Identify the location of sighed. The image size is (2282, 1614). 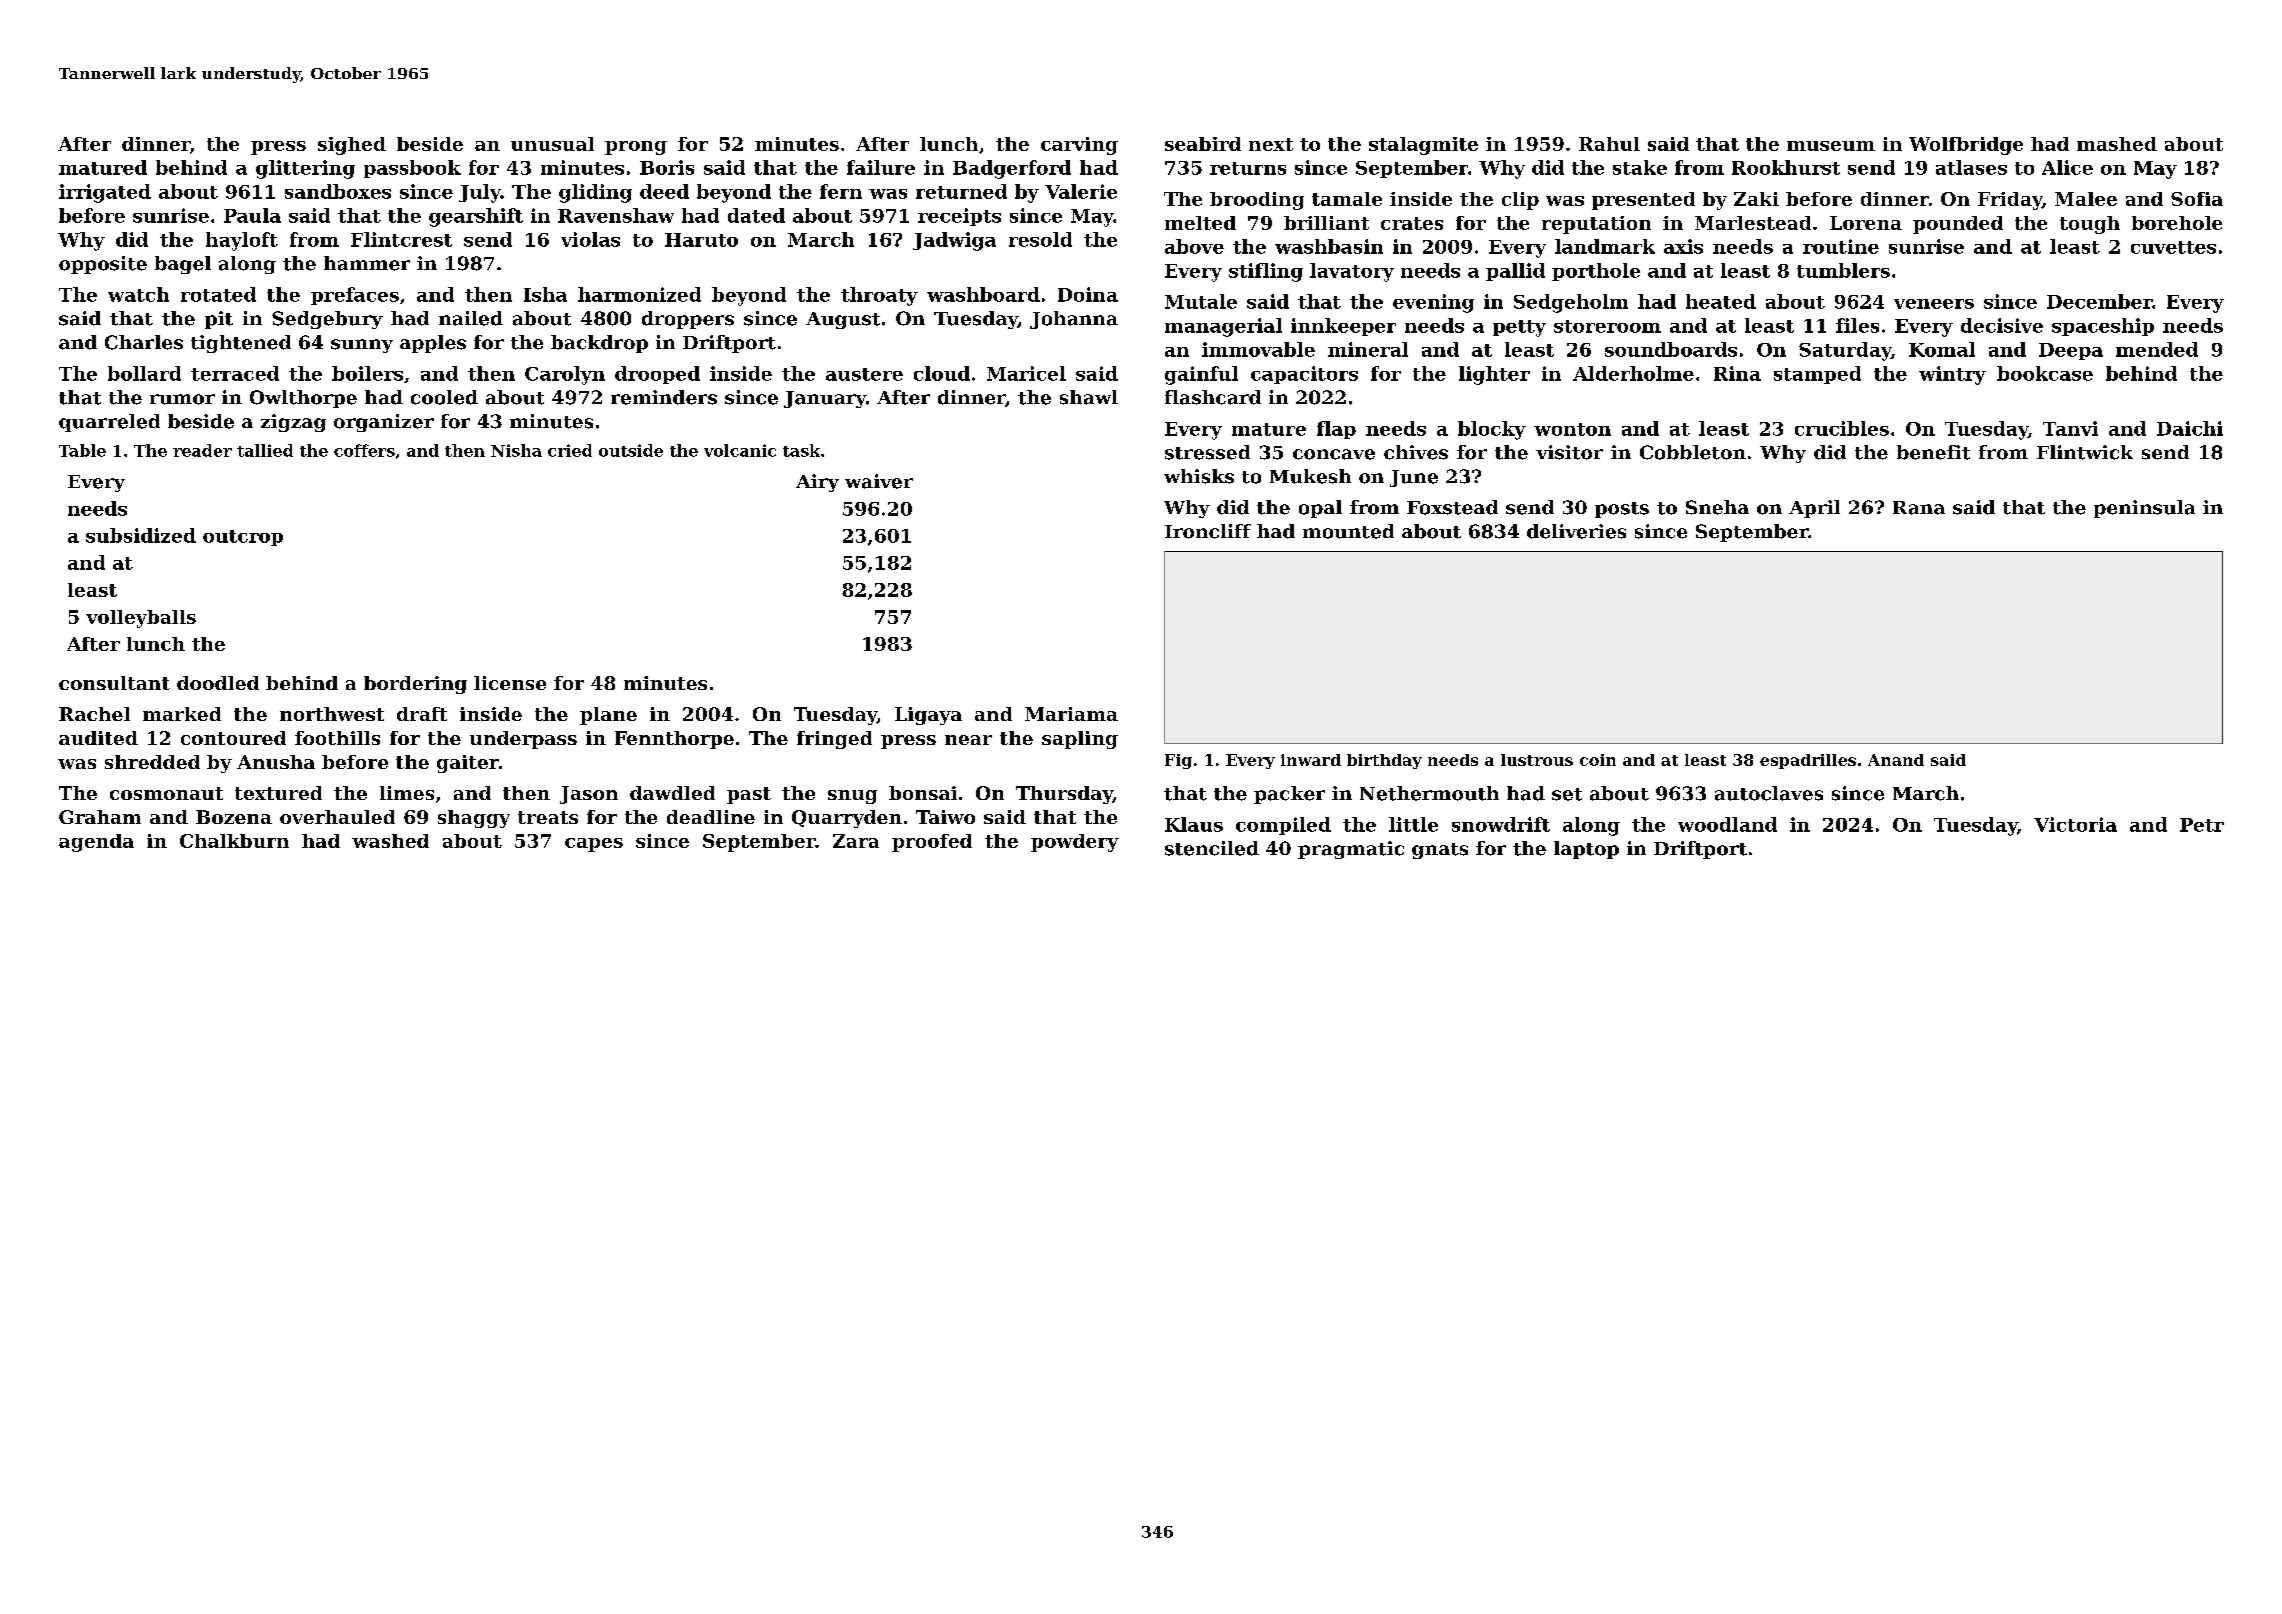
(352, 146).
